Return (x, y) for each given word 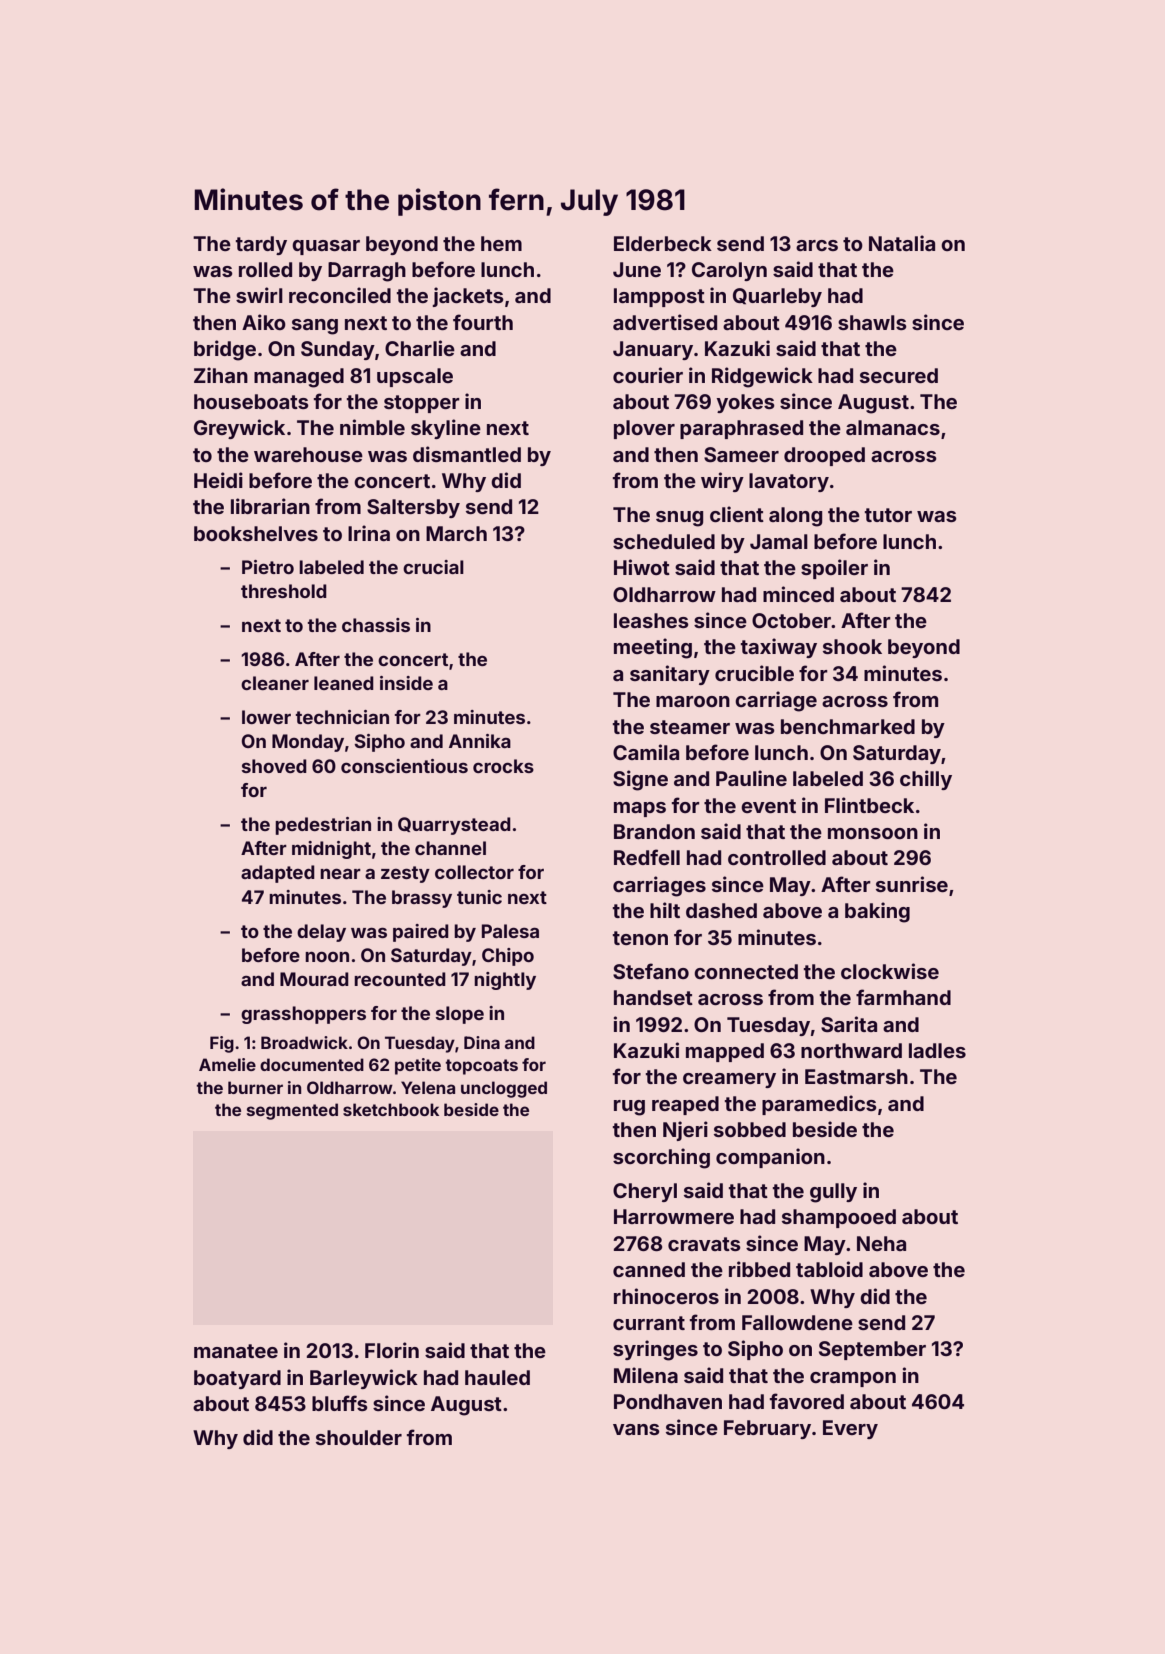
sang (315, 327)
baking (877, 912)
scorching (661, 1158)
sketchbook (391, 1109)
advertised (665, 322)
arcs (817, 245)
